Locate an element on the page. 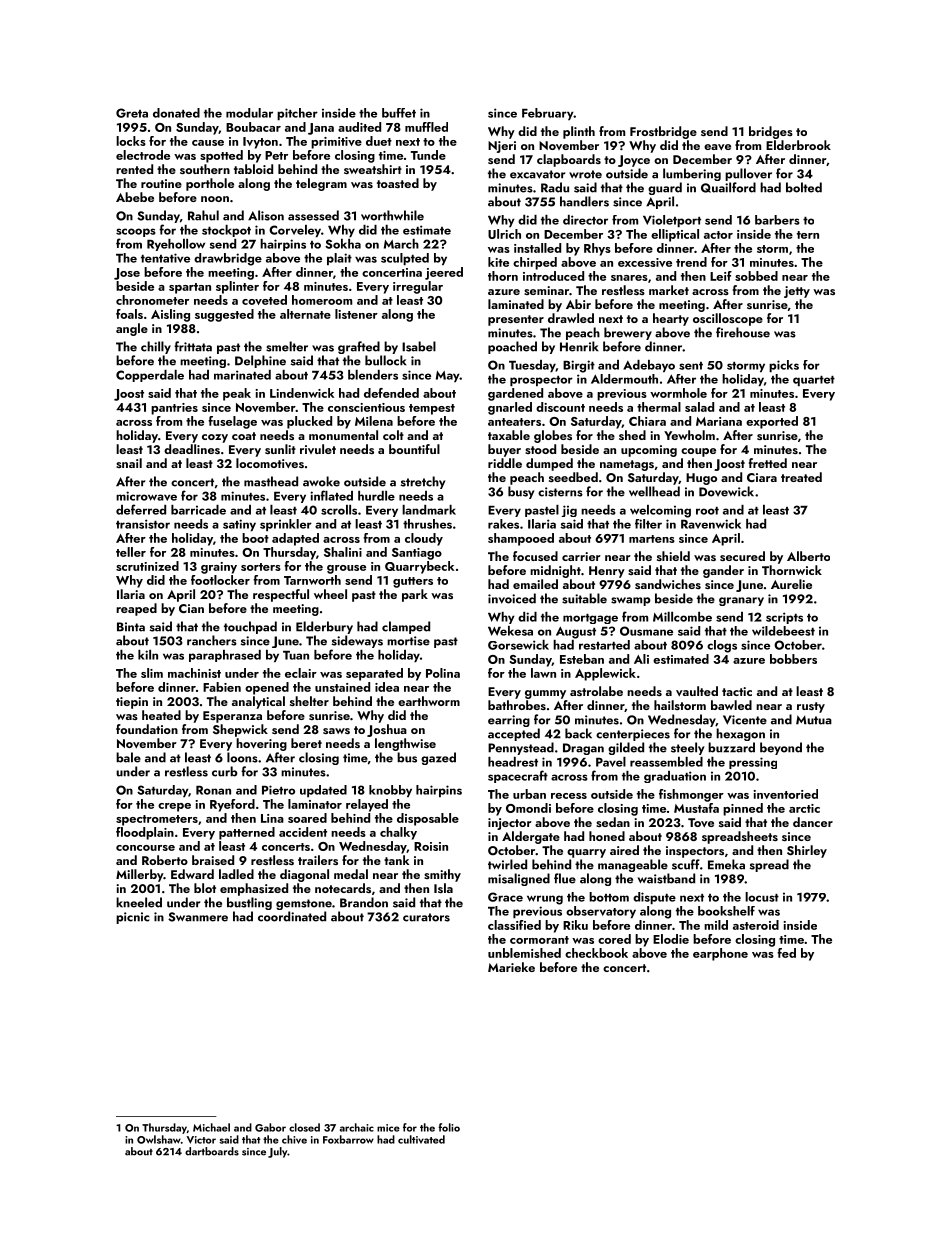 Image resolution: width=952 pixels, height=1233 pixels. Hugo is located at coordinates (701, 479).
